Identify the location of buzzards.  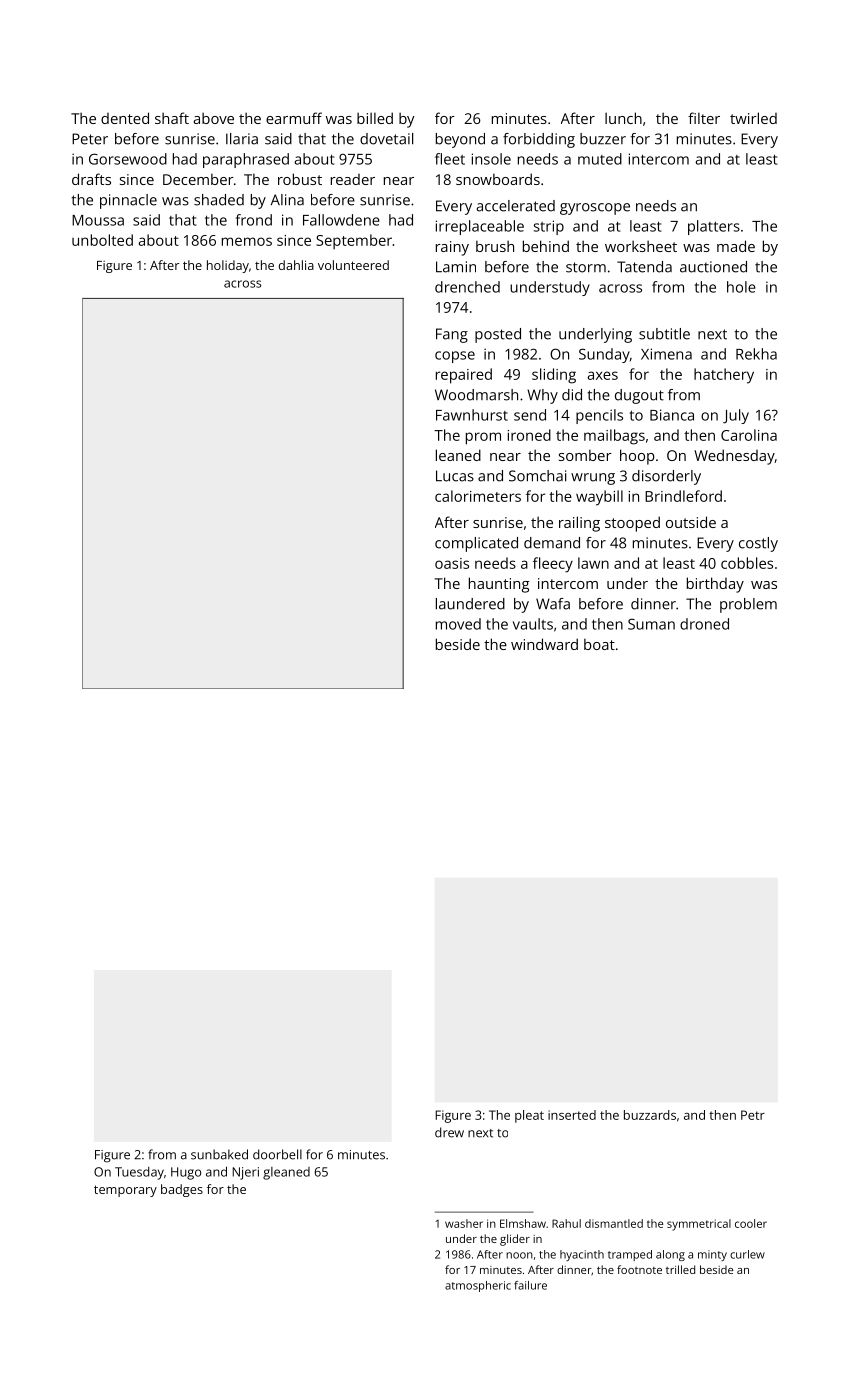
(650, 1115).
